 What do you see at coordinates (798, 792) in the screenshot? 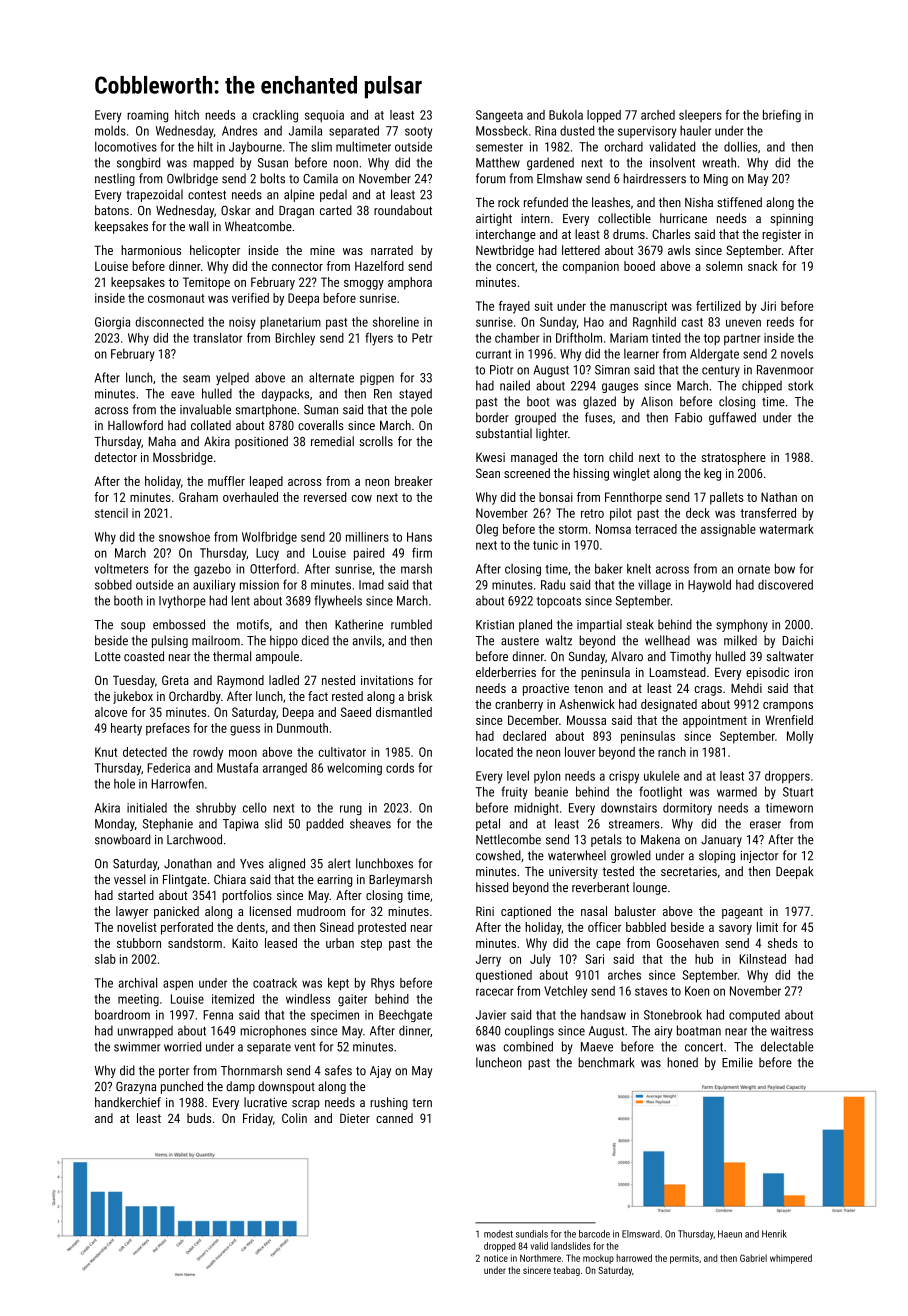
I see `Stuart` at bounding box center [798, 792].
